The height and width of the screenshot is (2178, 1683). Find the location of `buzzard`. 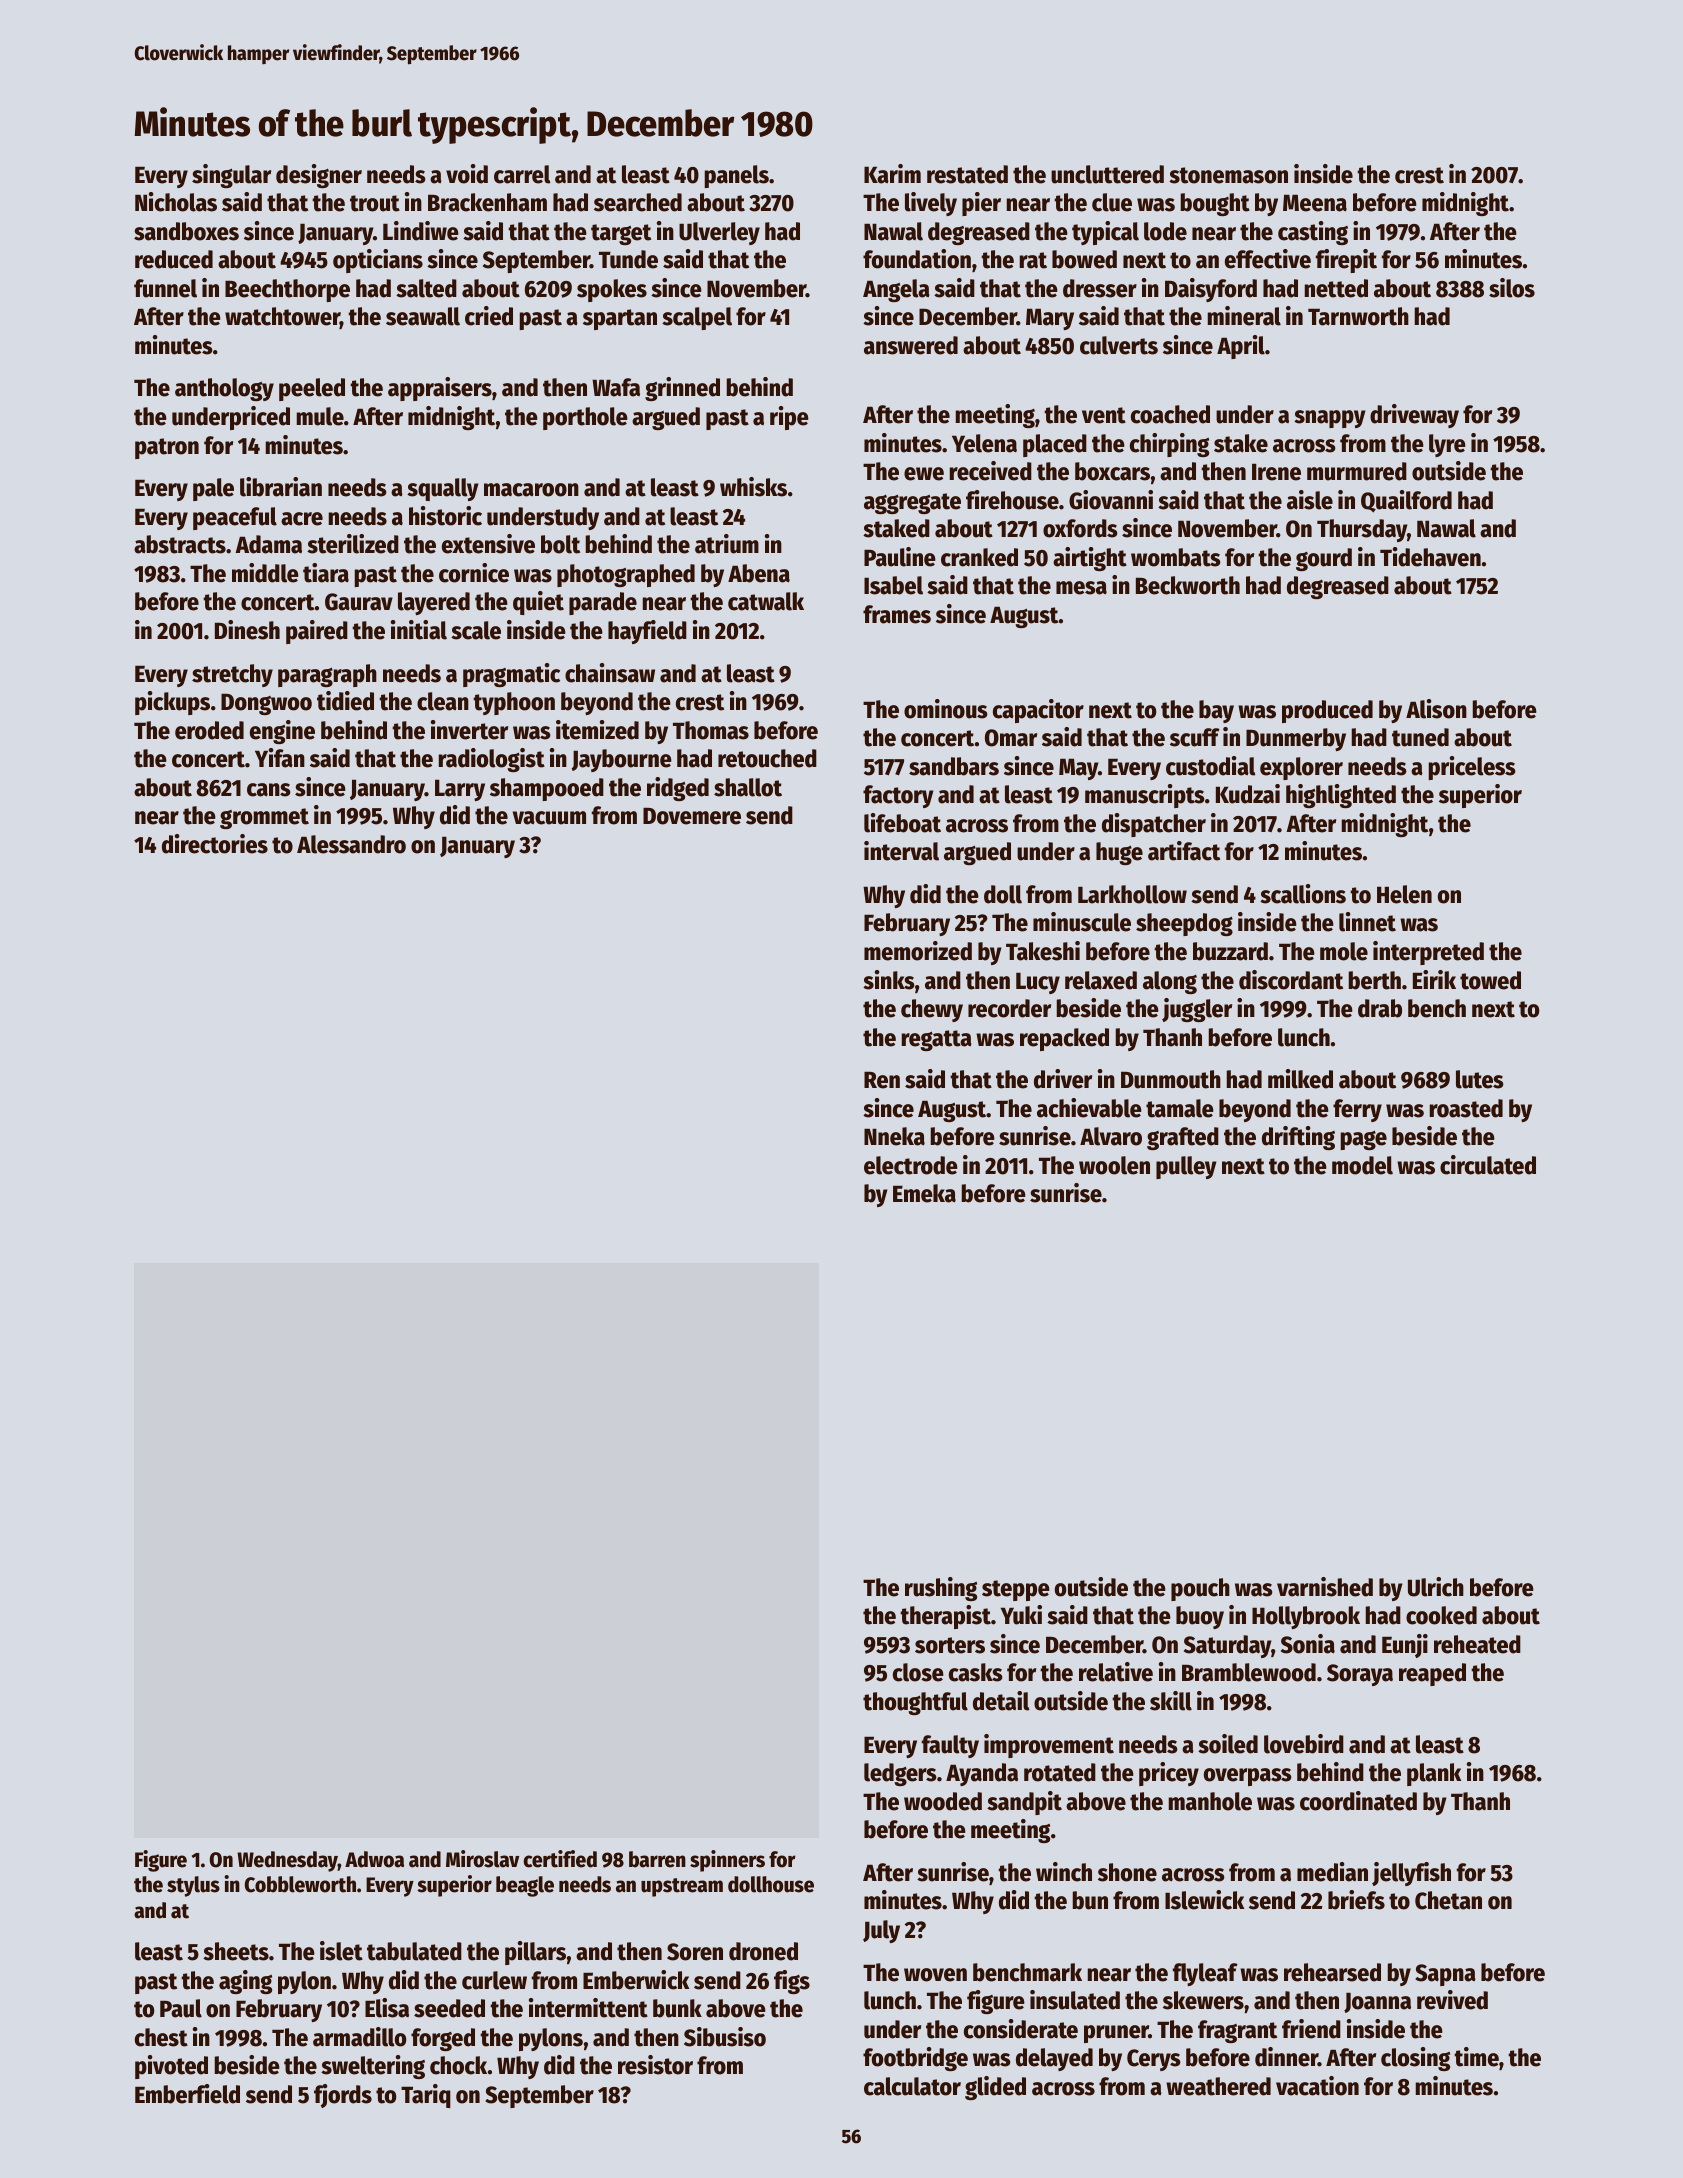

buzzard is located at coordinates (1230, 951).
